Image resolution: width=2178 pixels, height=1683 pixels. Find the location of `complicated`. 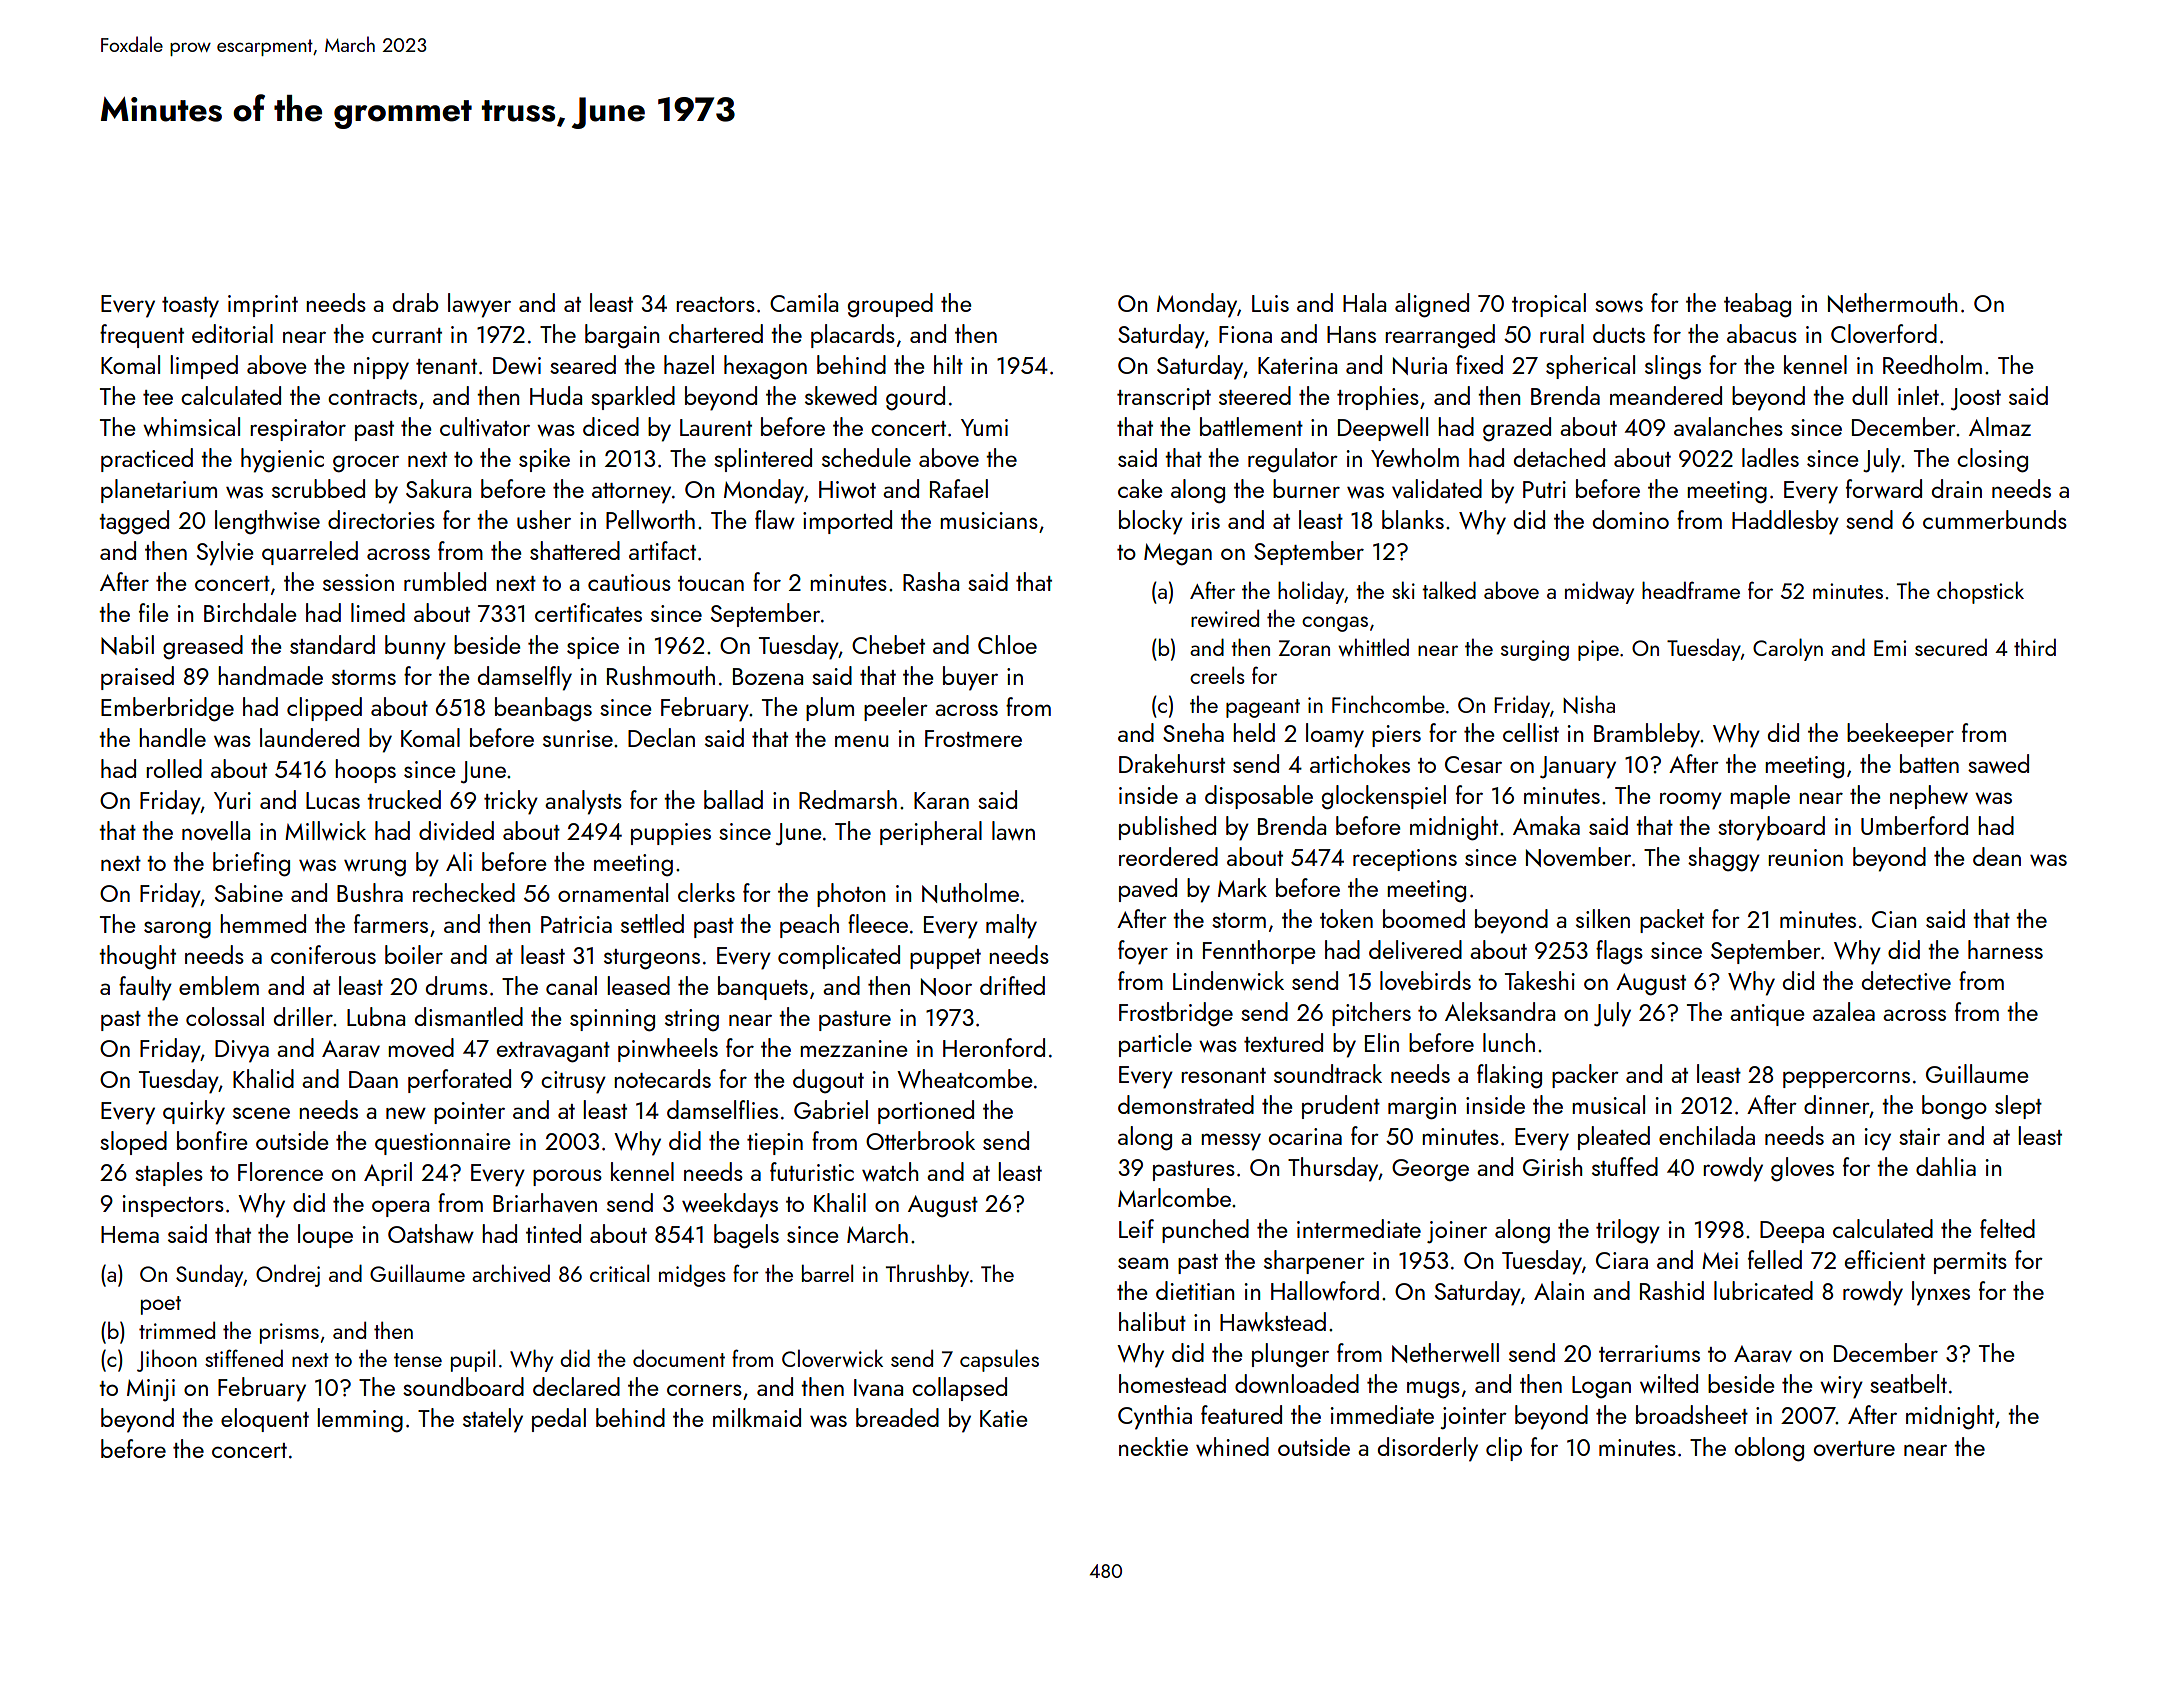

complicated is located at coordinates (839, 957).
